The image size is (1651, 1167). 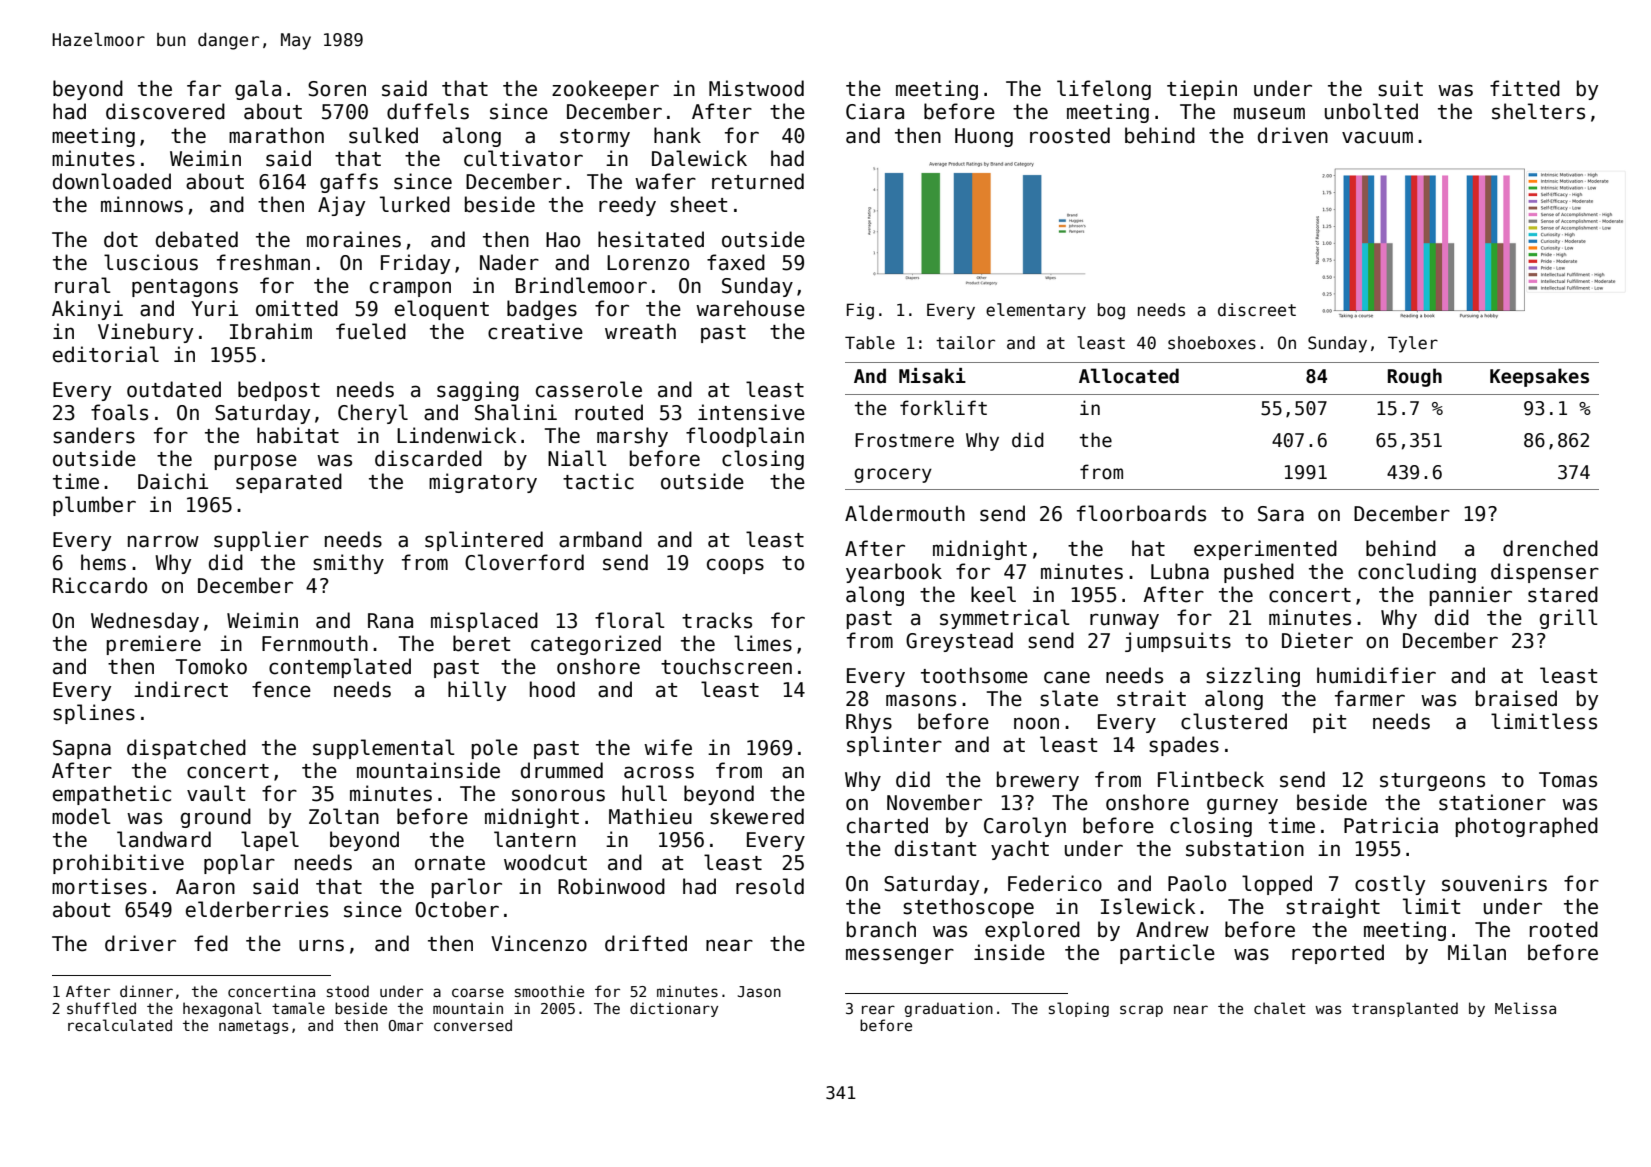 What do you see at coordinates (1415, 377) in the page?
I see `Rough` at bounding box center [1415, 377].
